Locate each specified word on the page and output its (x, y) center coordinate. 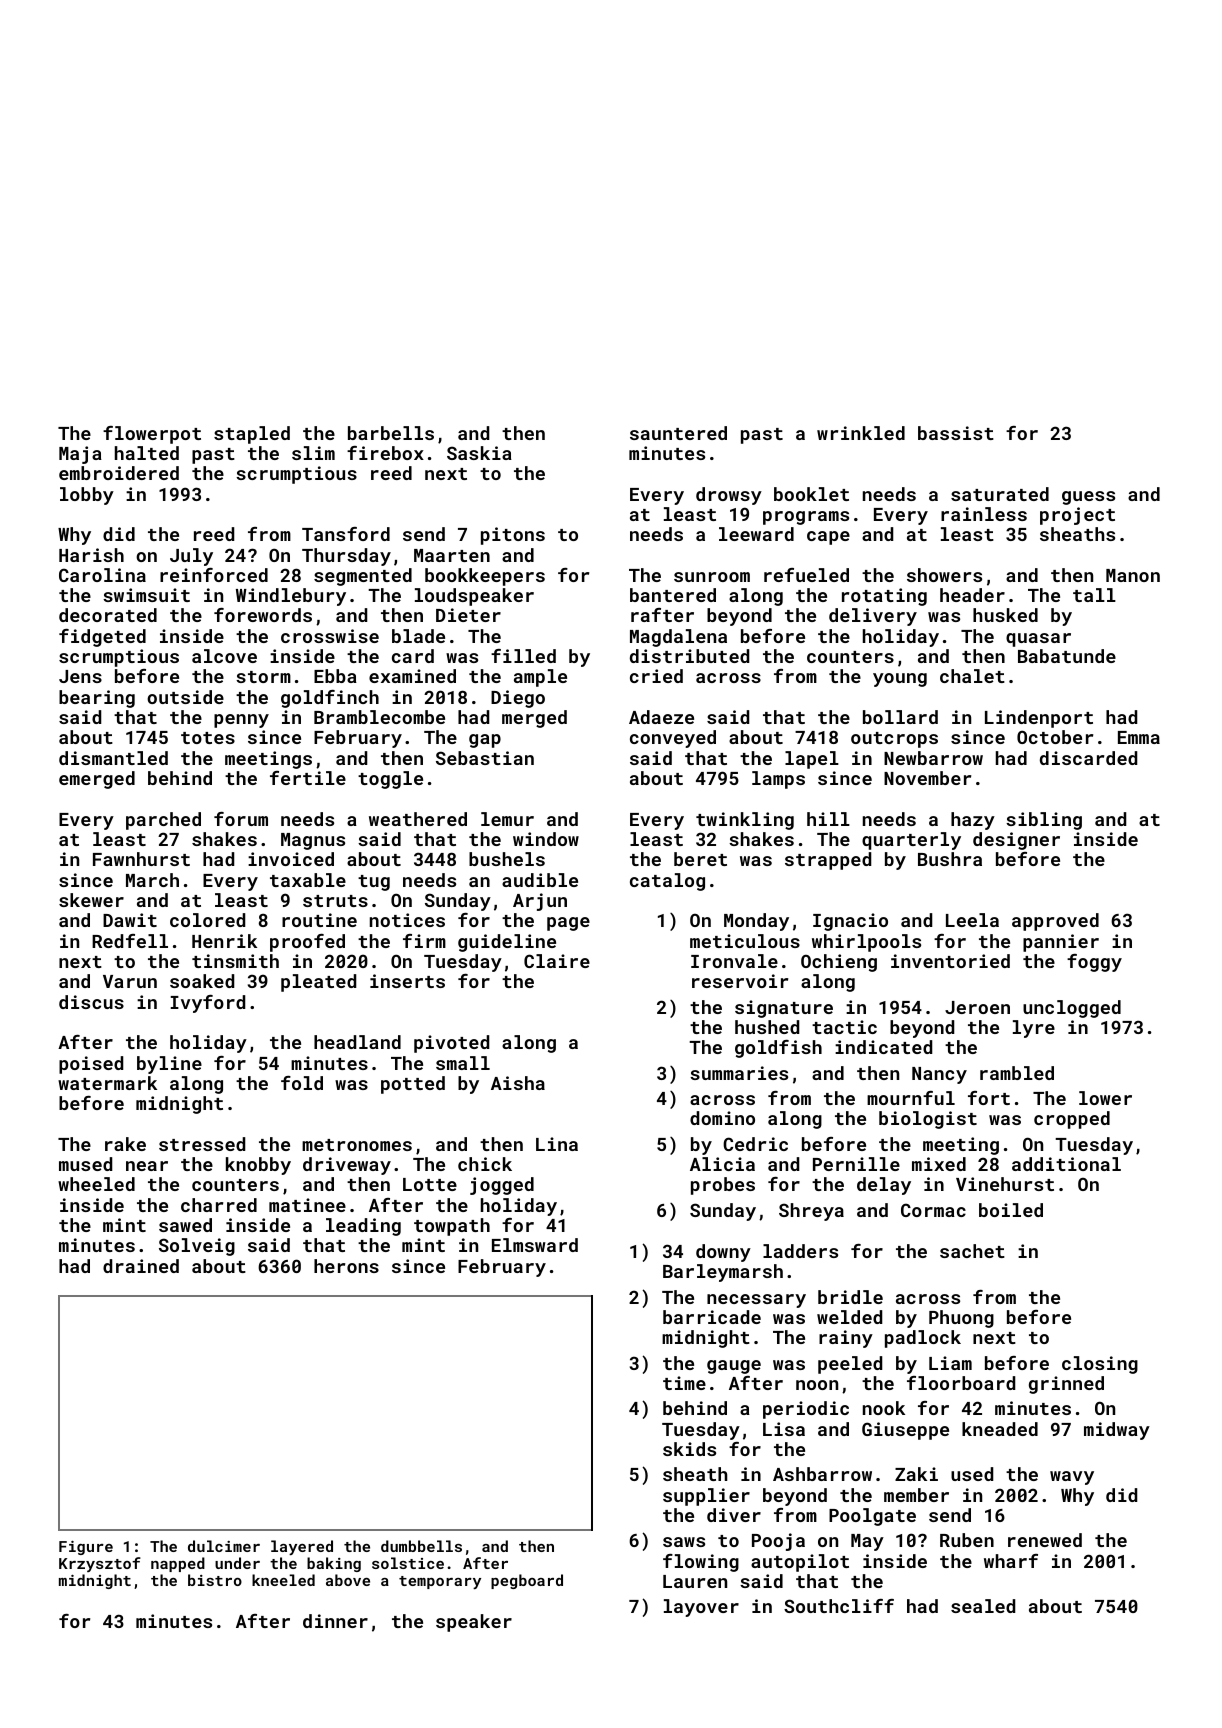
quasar (1038, 640)
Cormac (933, 1210)
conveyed (673, 739)
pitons (513, 536)
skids (689, 1449)
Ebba (335, 676)
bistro (215, 1580)
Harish (91, 555)
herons (346, 1266)
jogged (502, 1186)
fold (302, 1083)
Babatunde (1067, 656)
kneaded (1000, 1429)
